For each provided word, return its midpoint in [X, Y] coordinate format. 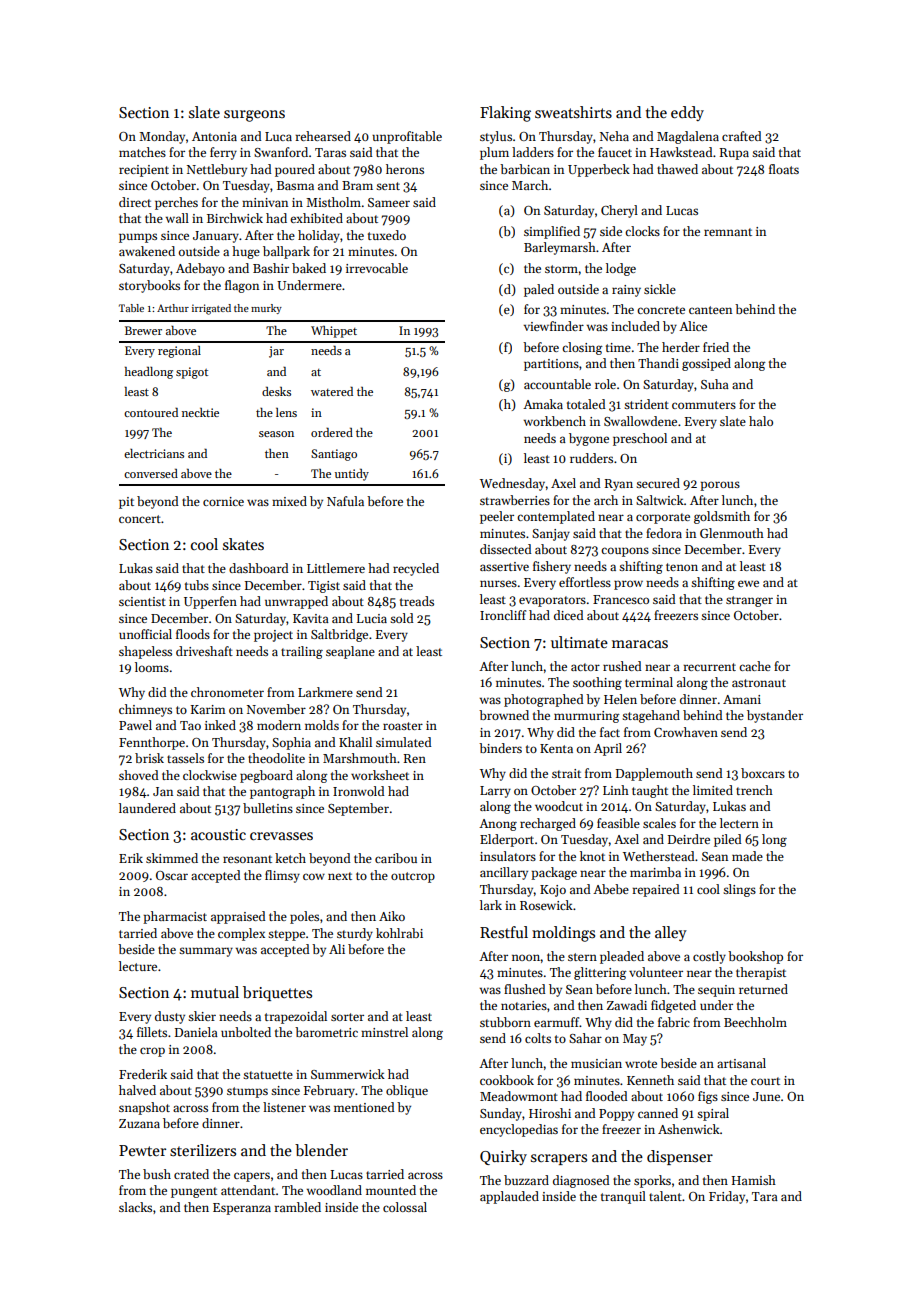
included [635, 326]
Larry [495, 792]
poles [304, 917]
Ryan [619, 485]
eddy [687, 113]
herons [405, 169]
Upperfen [210, 602]
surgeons [254, 116]
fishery [552, 567]
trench [754, 790]
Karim [208, 709]
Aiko [392, 916]
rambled [297, 1207]
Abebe [611, 889]
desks [276, 391]
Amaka [543, 404]
